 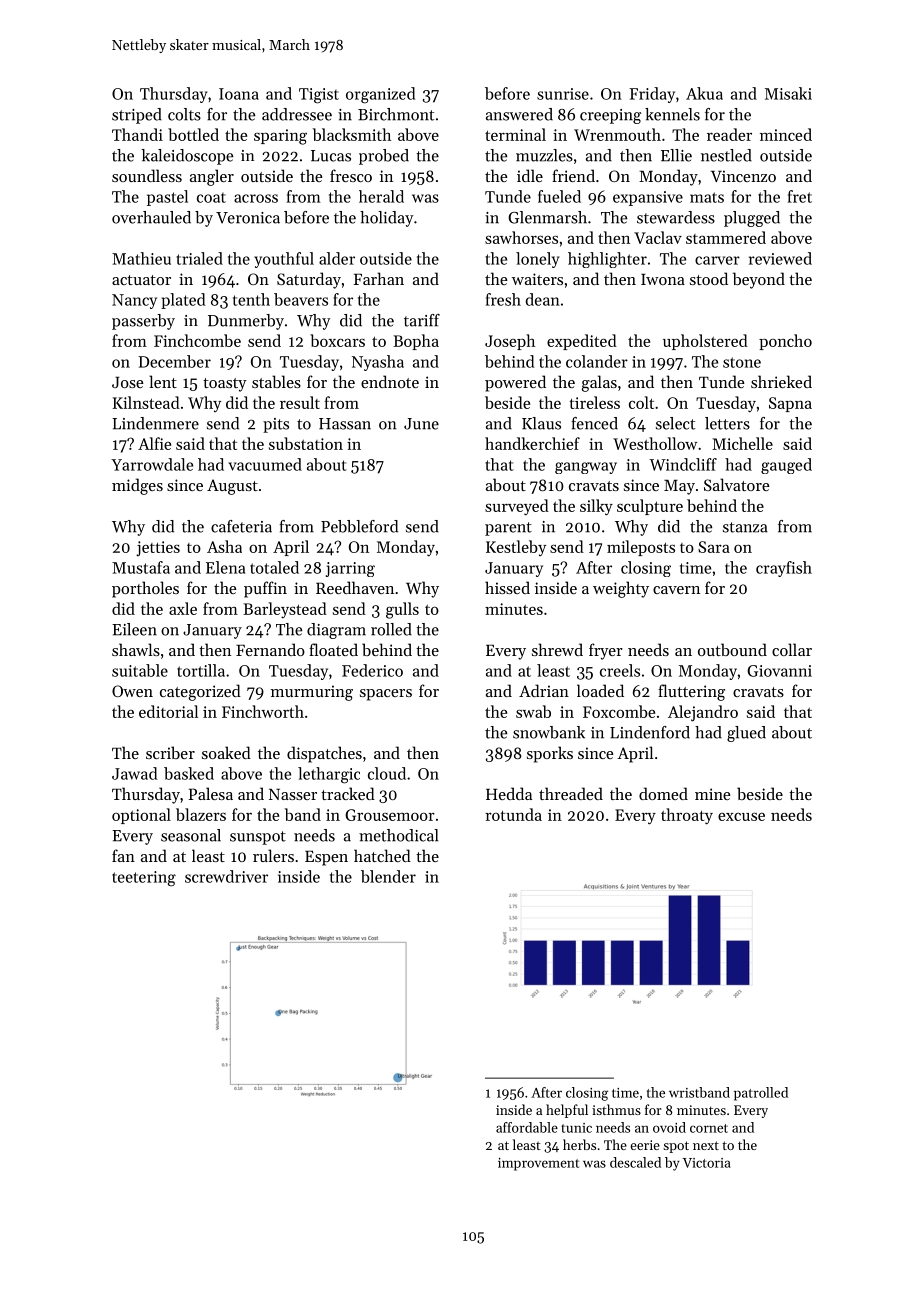 What do you see at coordinates (134, 773) in the screenshot?
I see `Jawad` at bounding box center [134, 773].
